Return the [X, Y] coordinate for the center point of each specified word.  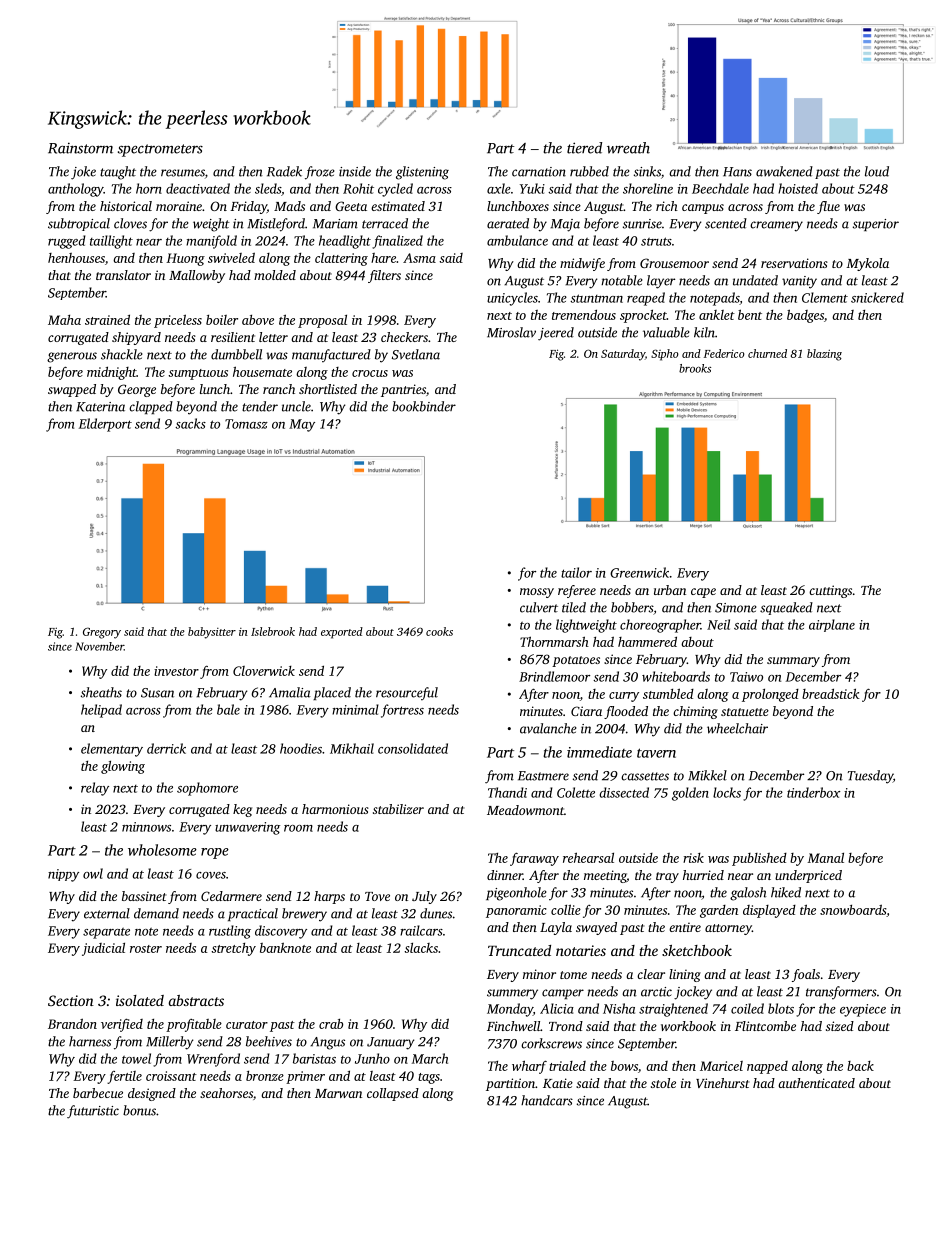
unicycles [512, 299]
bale [228, 709]
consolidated [413, 748]
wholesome [162, 850]
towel [136, 1058]
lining [685, 975]
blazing [824, 355]
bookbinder [424, 406]
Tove [377, 896]
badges [805, 316]
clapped [151, 407]
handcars [547, 1100]
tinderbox [813, 792]
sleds [268, 188]
